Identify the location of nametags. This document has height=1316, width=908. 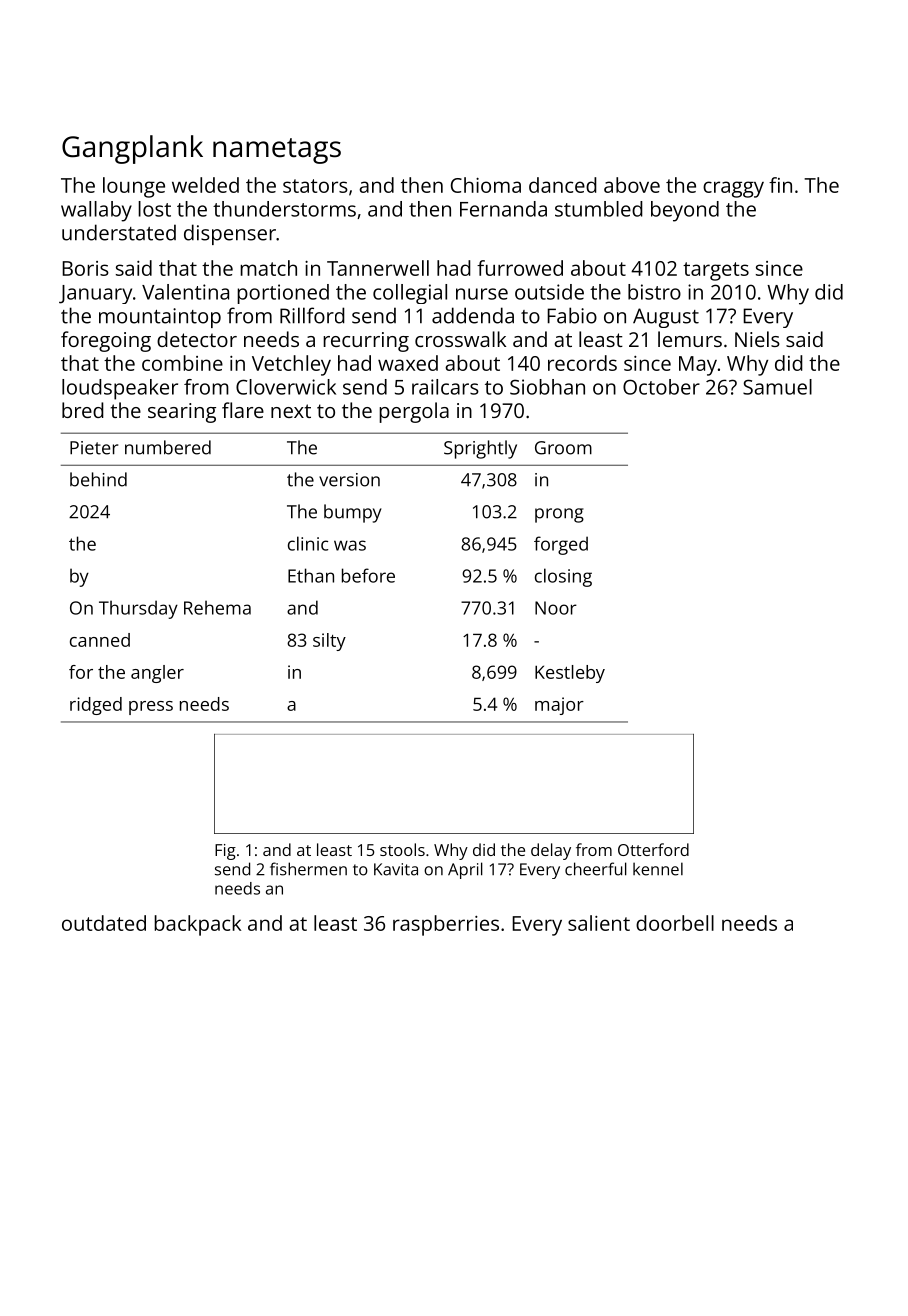
(277, 151).
